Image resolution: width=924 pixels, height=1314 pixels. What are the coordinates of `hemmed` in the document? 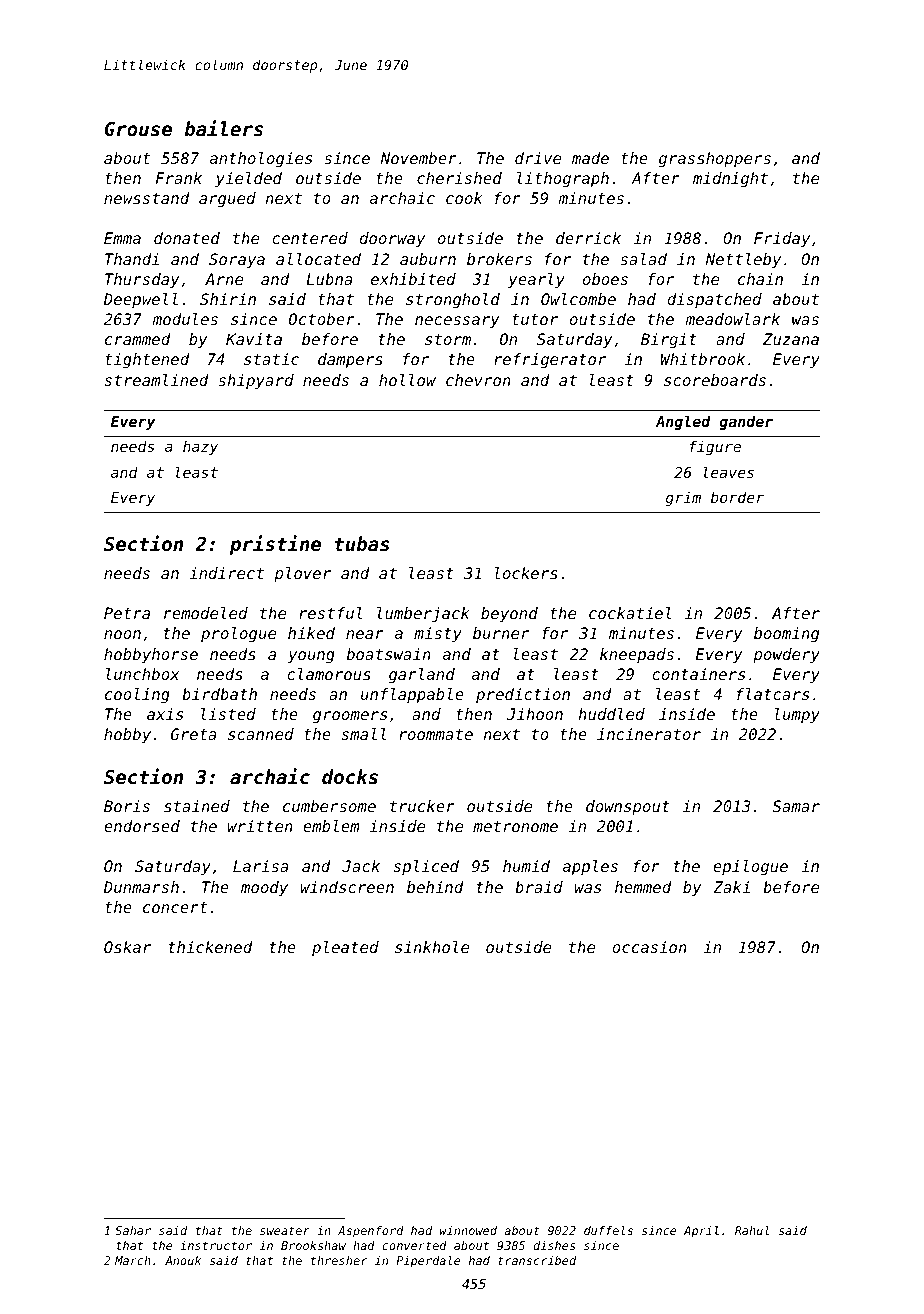 It's located at (643, 887).
